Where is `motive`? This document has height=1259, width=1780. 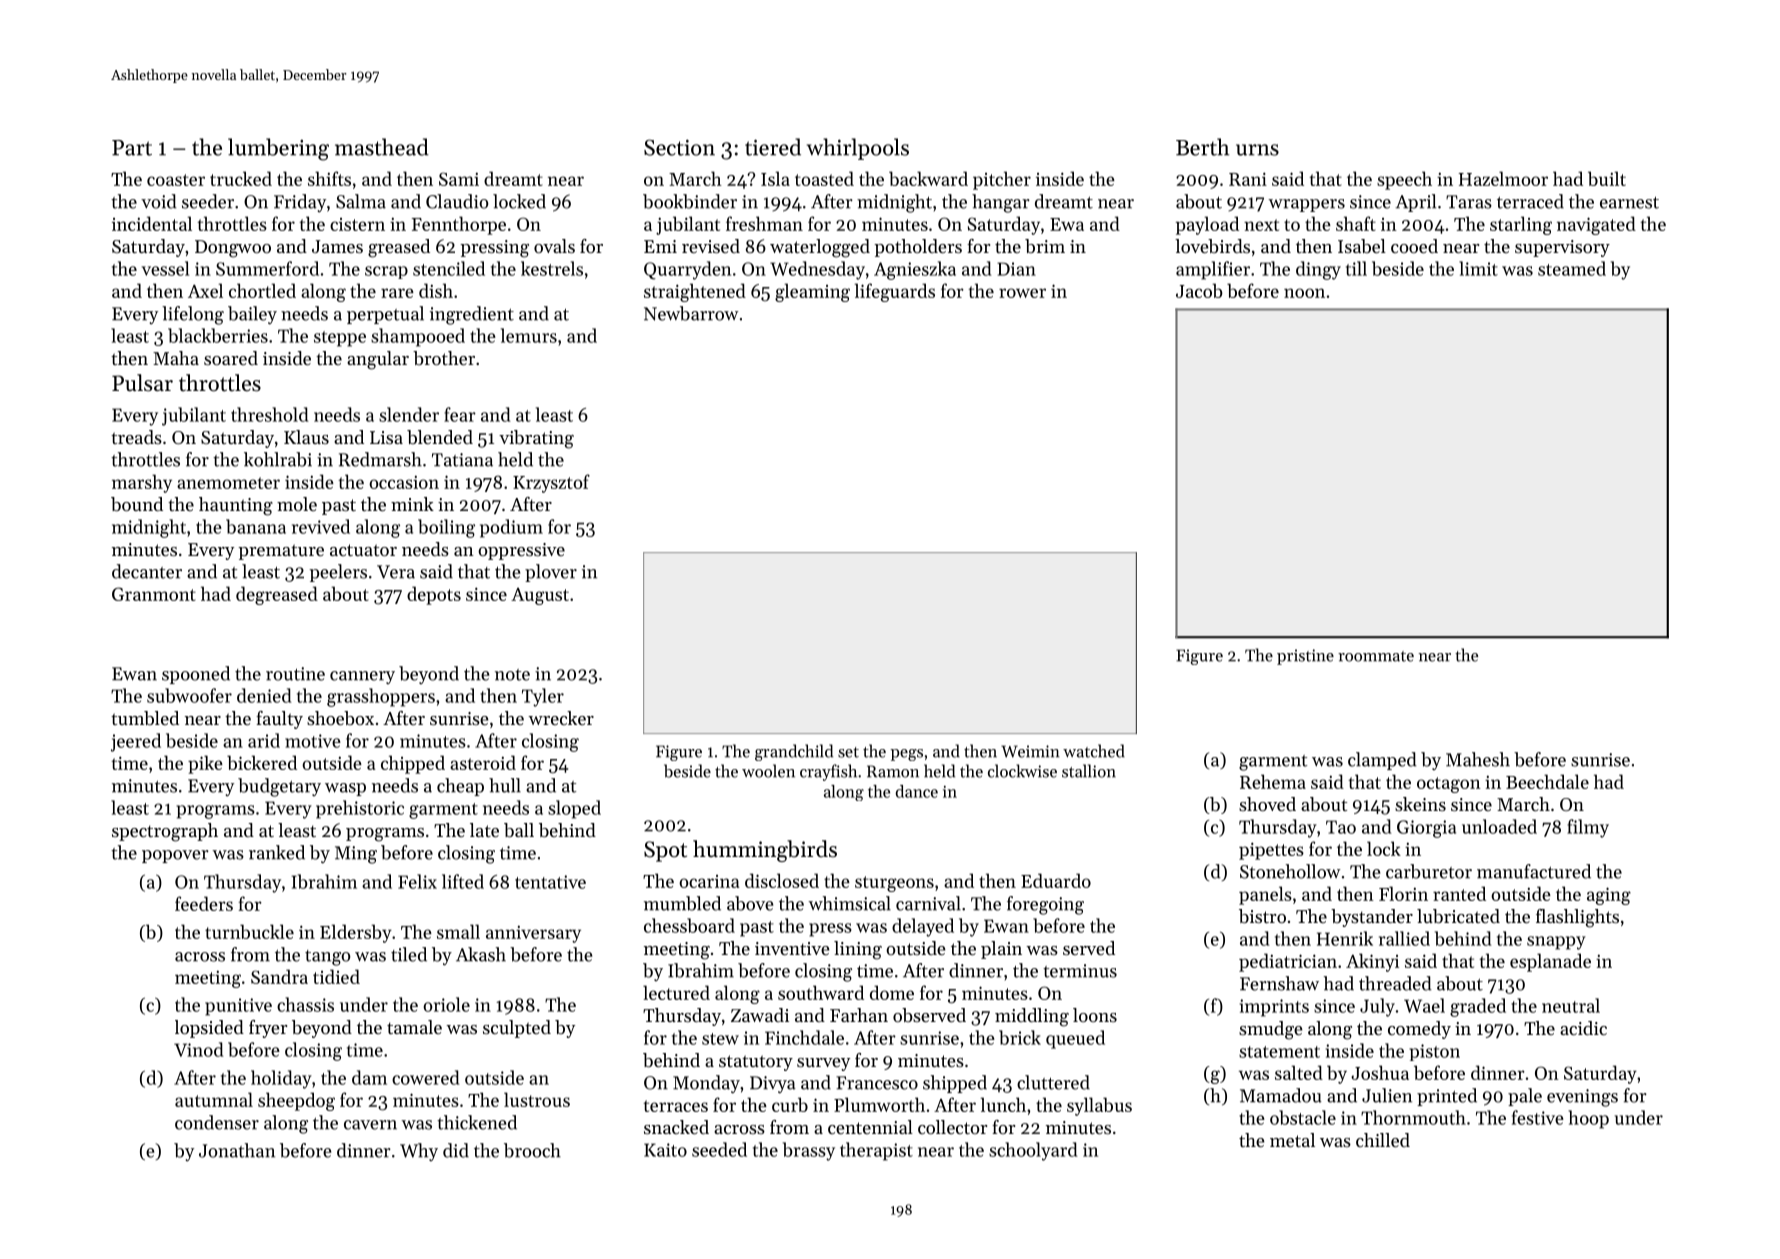 motive is located at coordinates (313, 741).
